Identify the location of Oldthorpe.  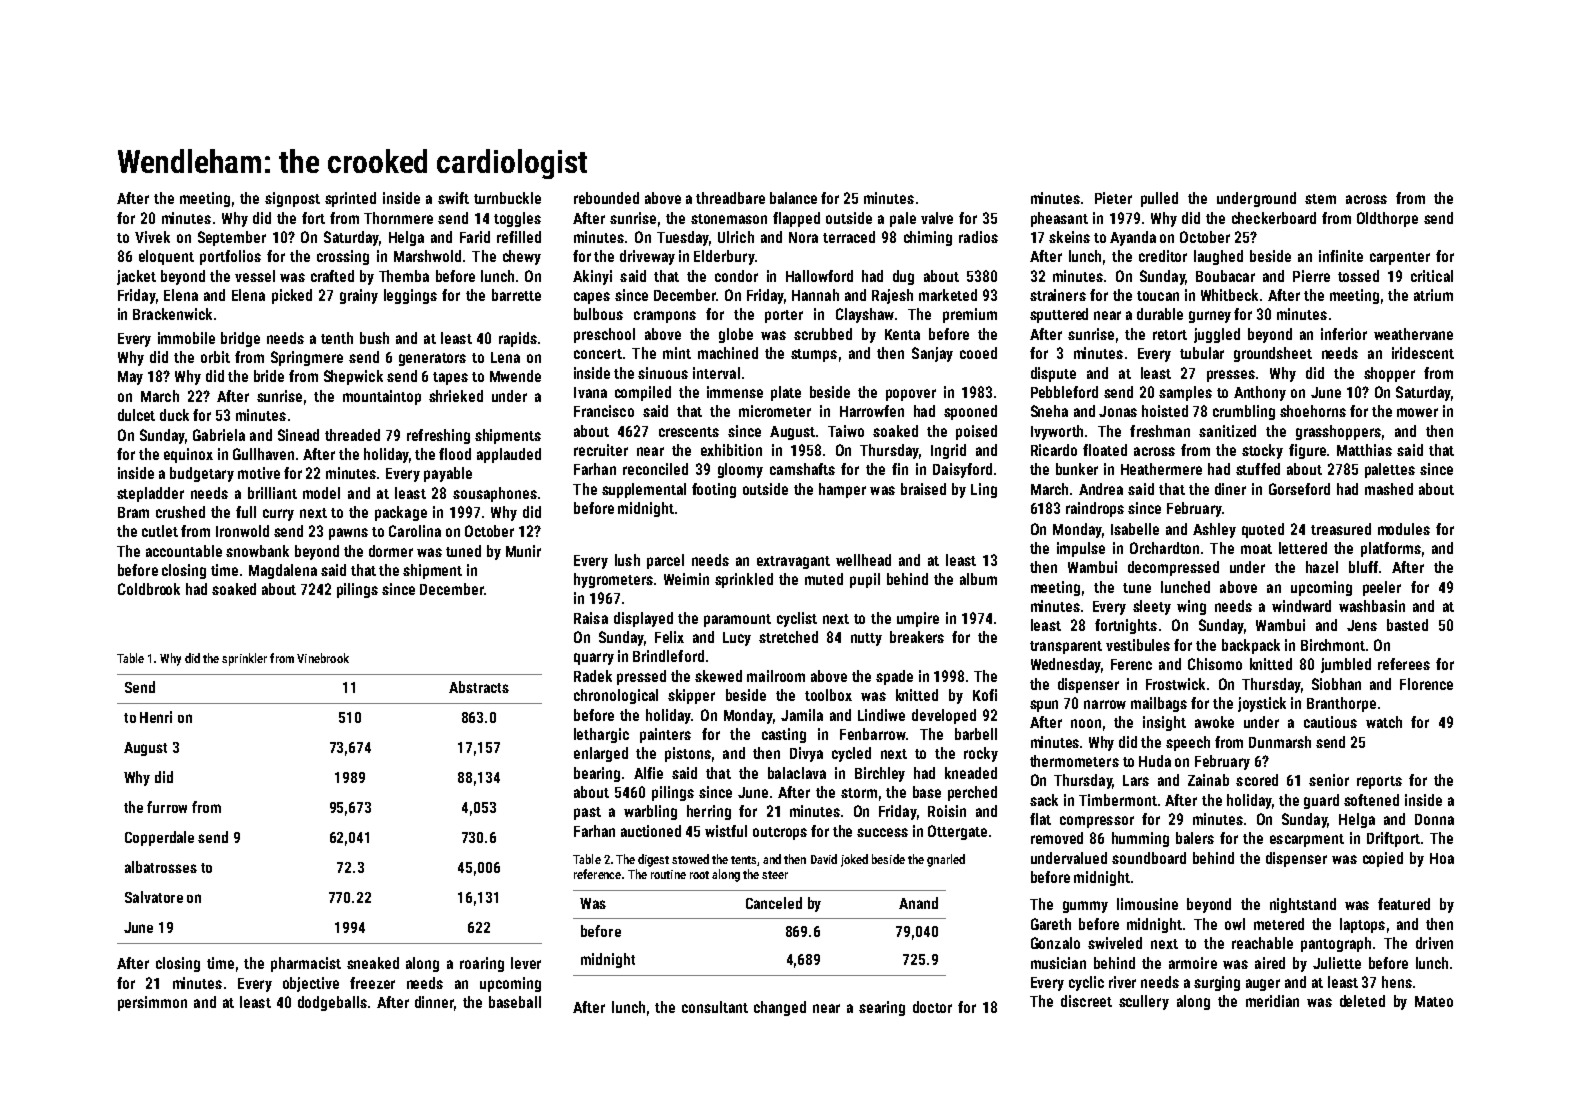
(1387, 219).
